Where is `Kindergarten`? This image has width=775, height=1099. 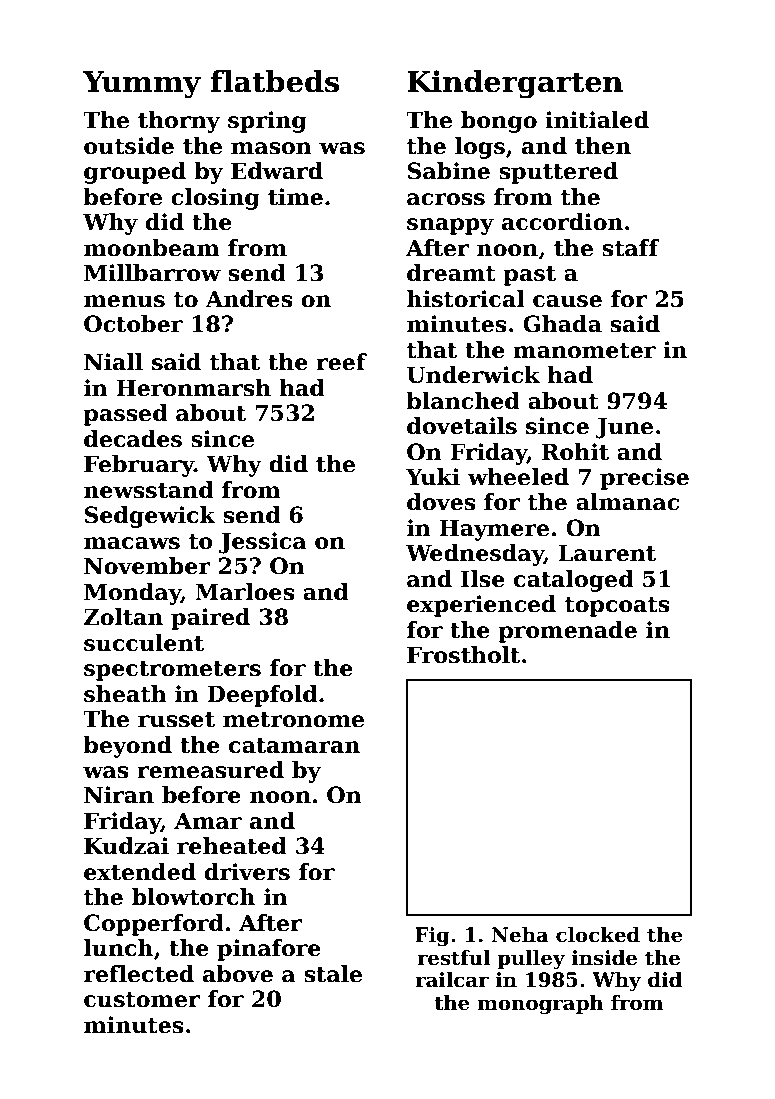
Kindergarten is located at coordinates (515, 84).
